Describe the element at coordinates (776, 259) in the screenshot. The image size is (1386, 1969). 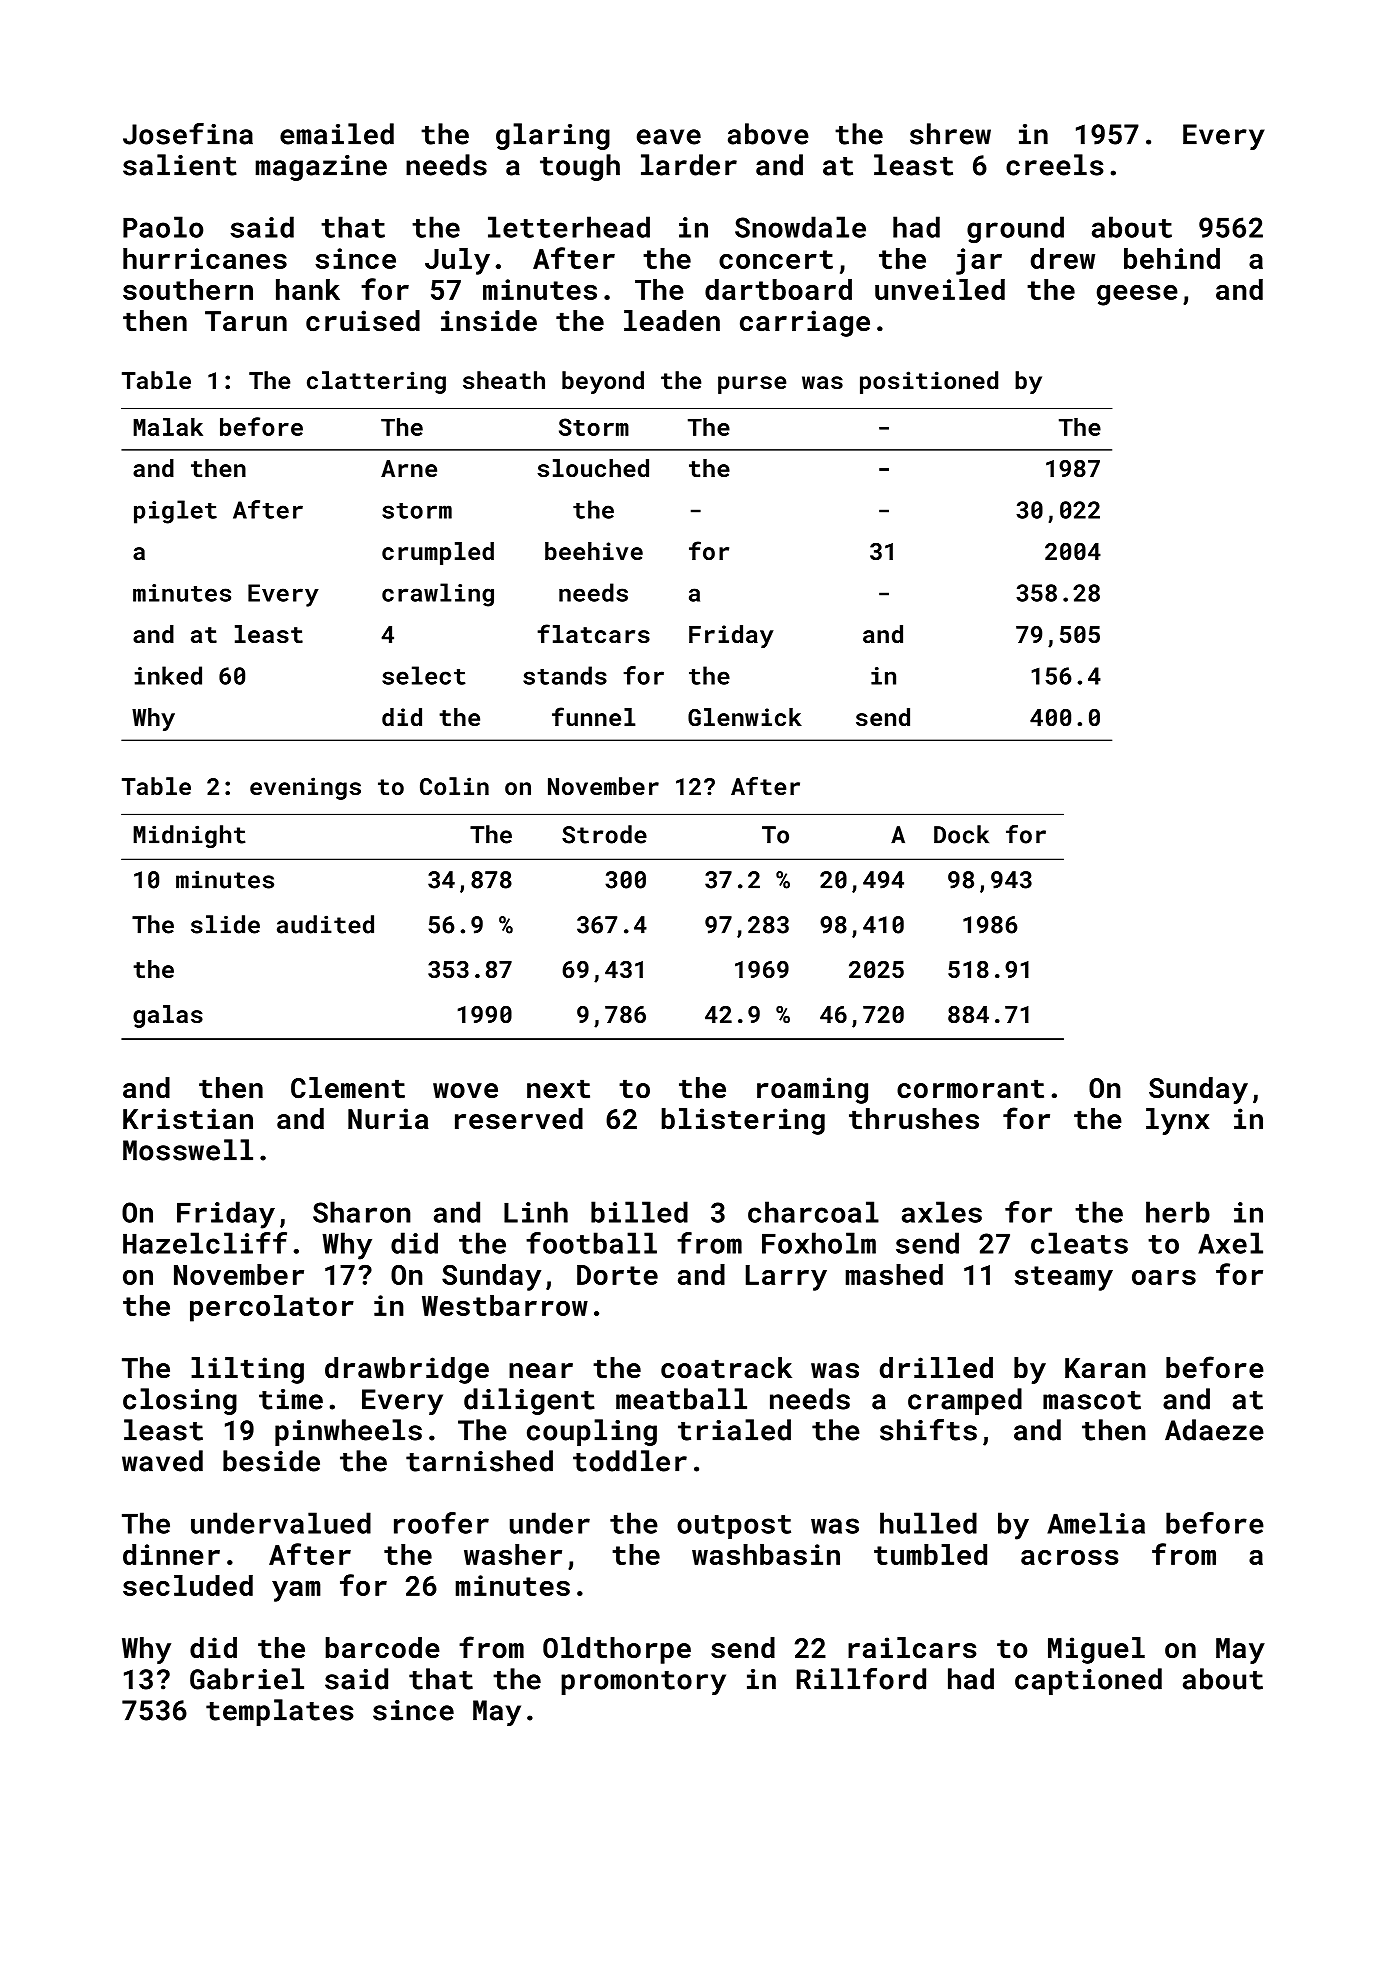
I see `concert` at that location.
